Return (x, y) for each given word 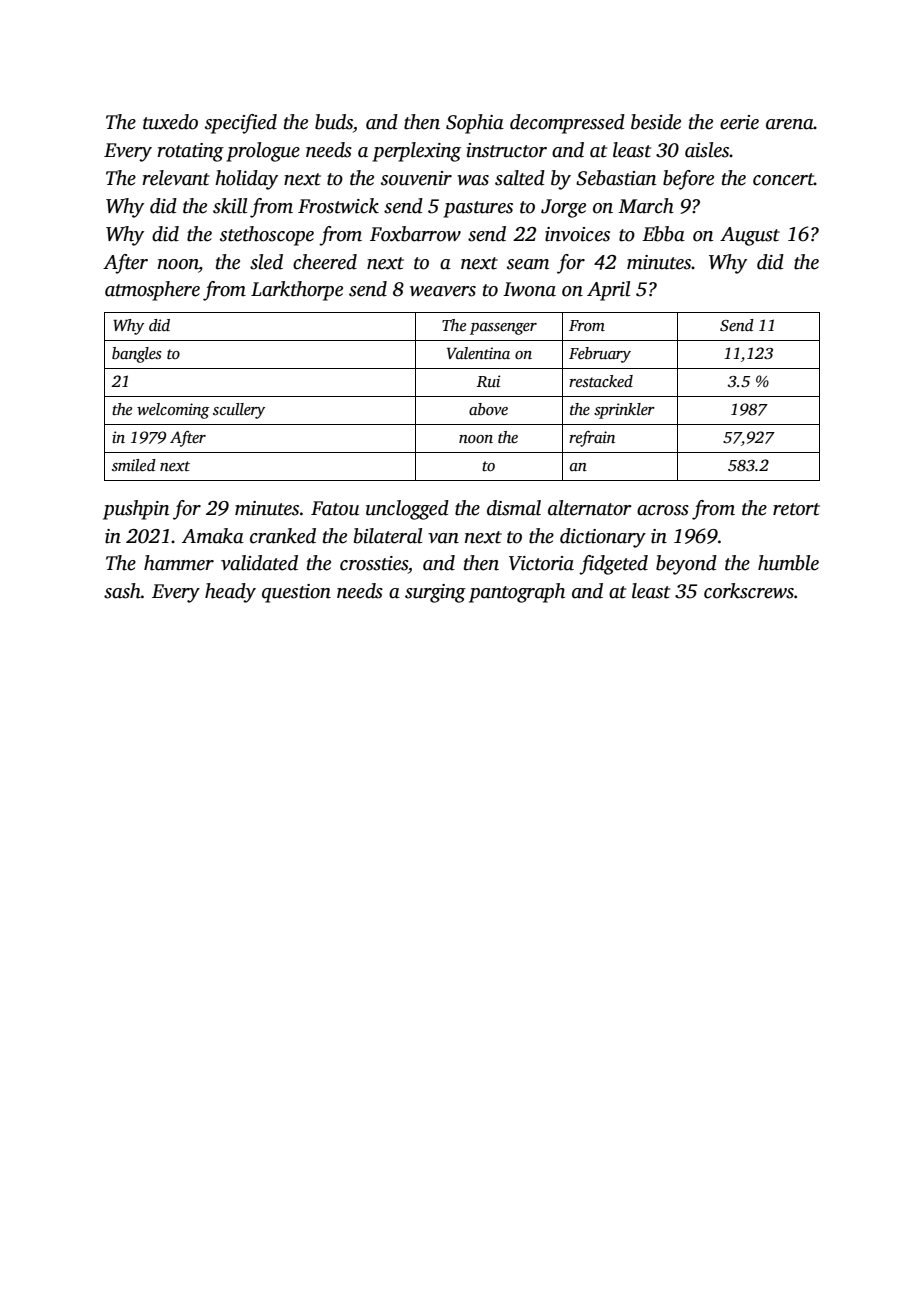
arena (790, 124)
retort (796, 509)
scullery (239, 411)
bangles (137, 355)
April (609, 291)
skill (230, 206)
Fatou (335, 508)
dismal (514, 508)
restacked (601, 381)
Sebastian (616, 178)
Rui (489, 381)
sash (122, 591)
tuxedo (170, 122)
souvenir (416, 178)
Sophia (475, 124)
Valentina (478, 353)
